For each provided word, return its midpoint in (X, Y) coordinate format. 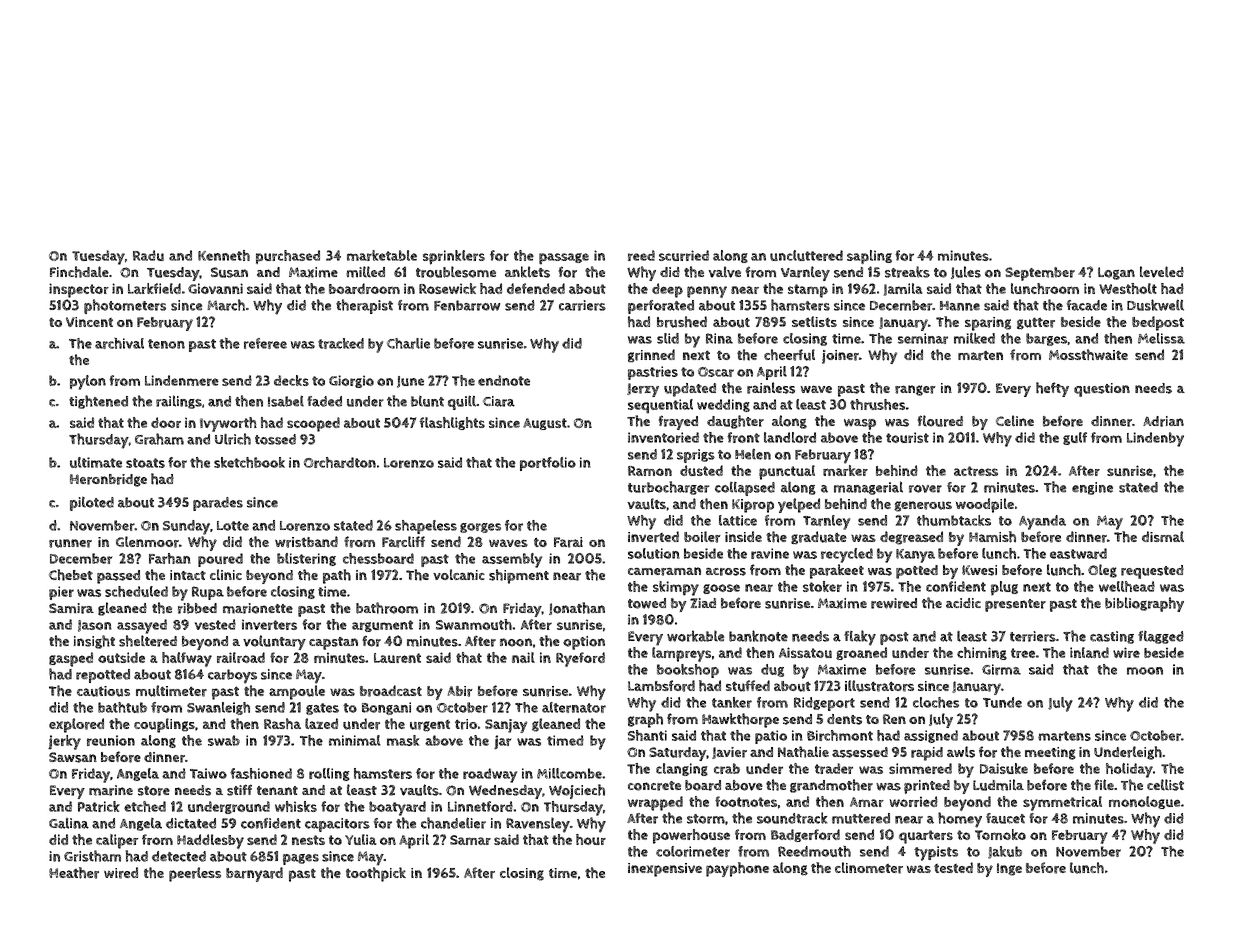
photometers (125, 306)
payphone (737, 869)
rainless (771, 388)
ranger (915, 390)
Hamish (992, 537)
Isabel (286, 401)
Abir (460, 691)
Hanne (960, 306)
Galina (69, 823)
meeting (1050, 753)
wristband (306, 542)
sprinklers (454, 257)
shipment (519, 576)
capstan (333, 643)
